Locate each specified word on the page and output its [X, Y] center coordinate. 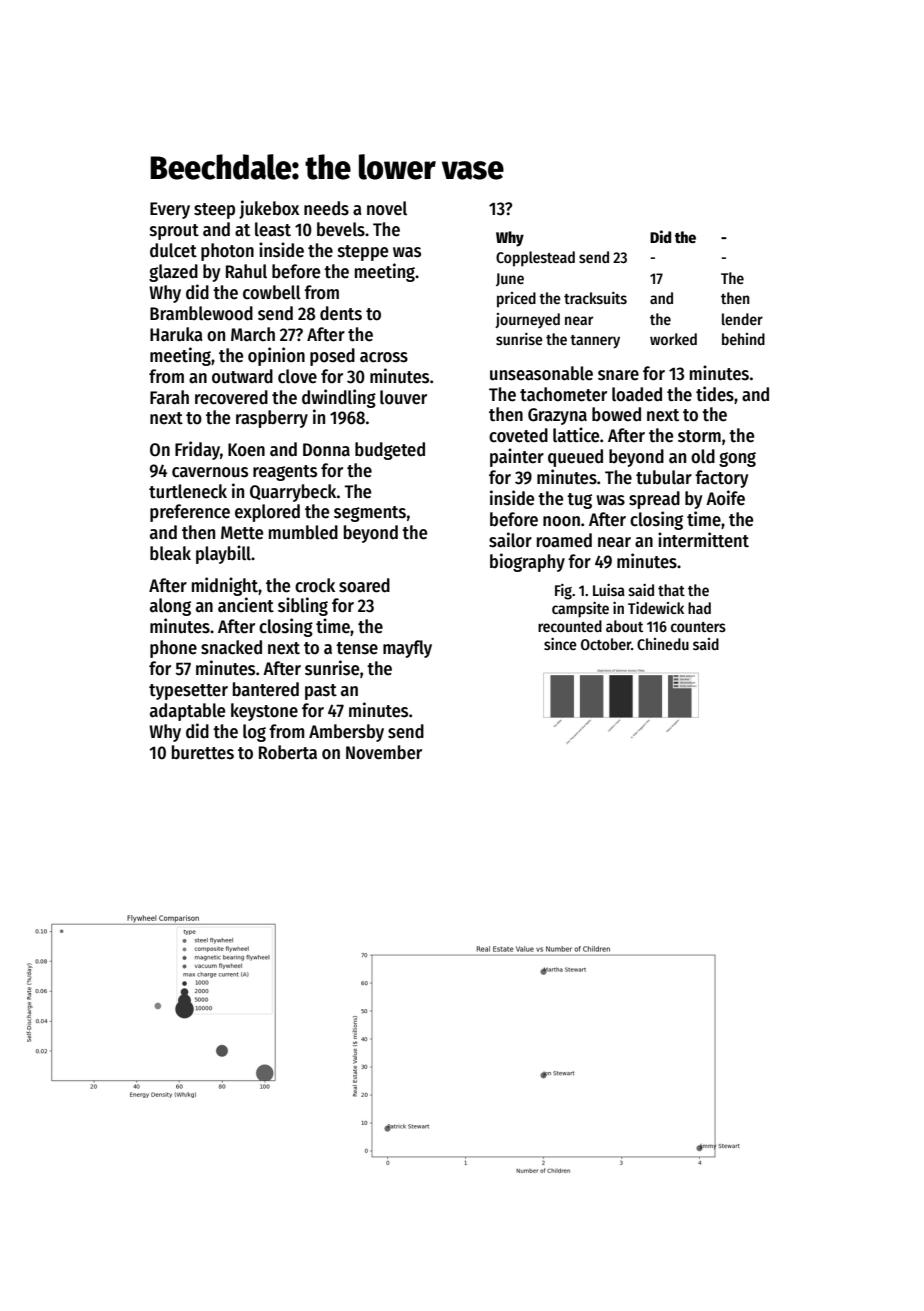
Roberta [288, 752]
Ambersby [346, 733]
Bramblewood [201, 313]
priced [516, 300]
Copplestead [535, 259]
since [560, 644]
